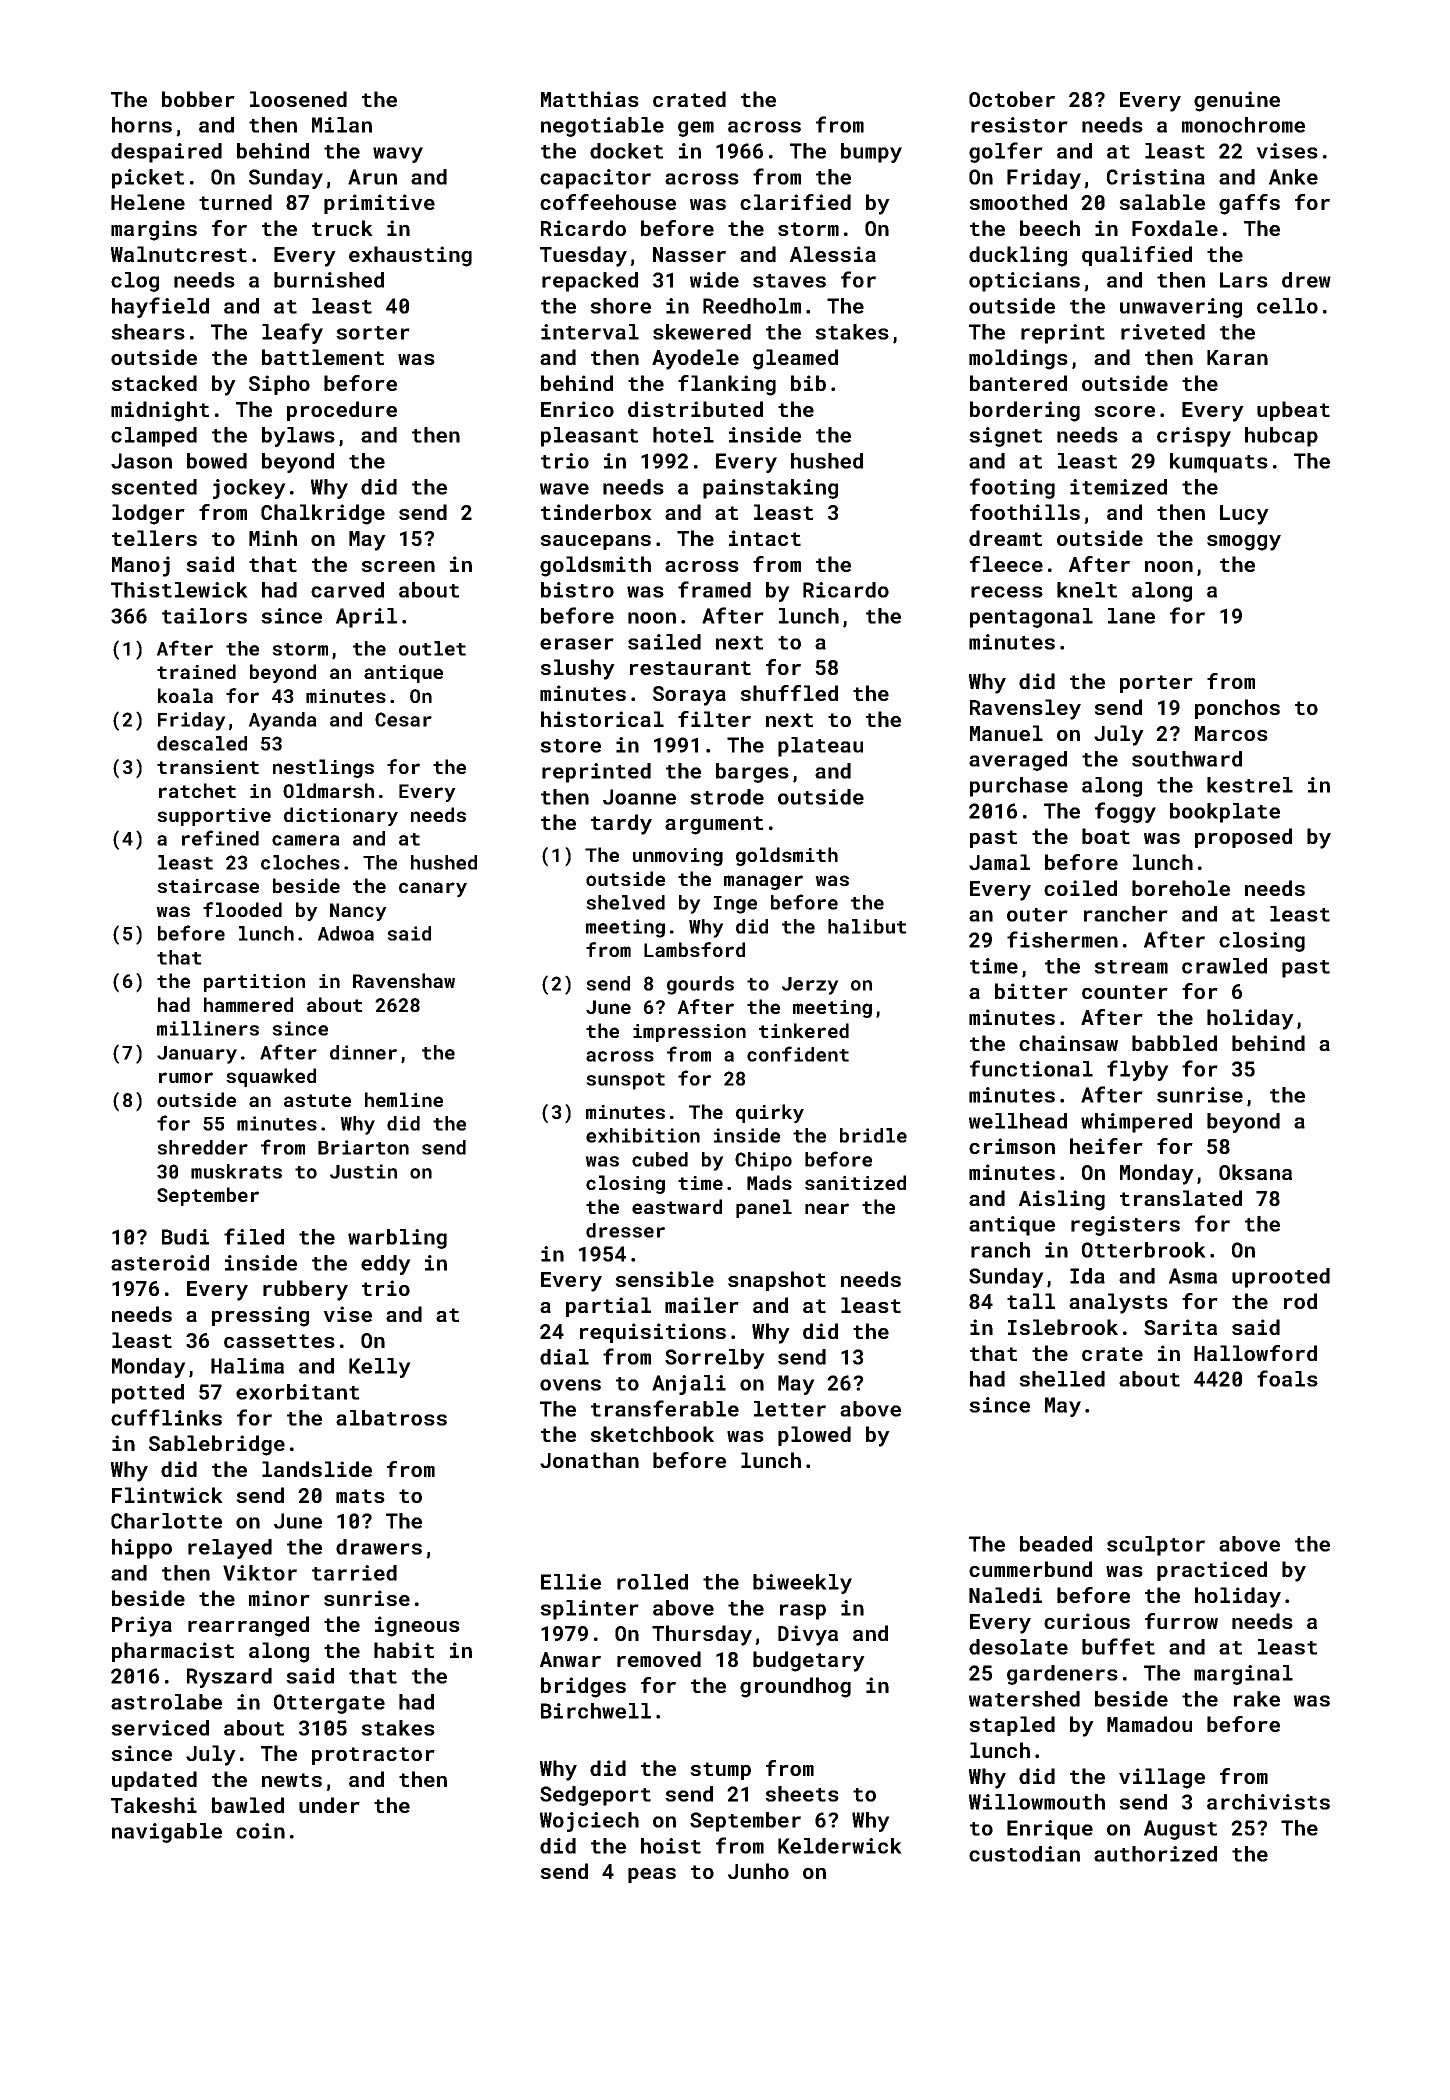  Describe the element at coordinates (1068, 1043) in the screenshot. I see `chainsaw` at that location.
